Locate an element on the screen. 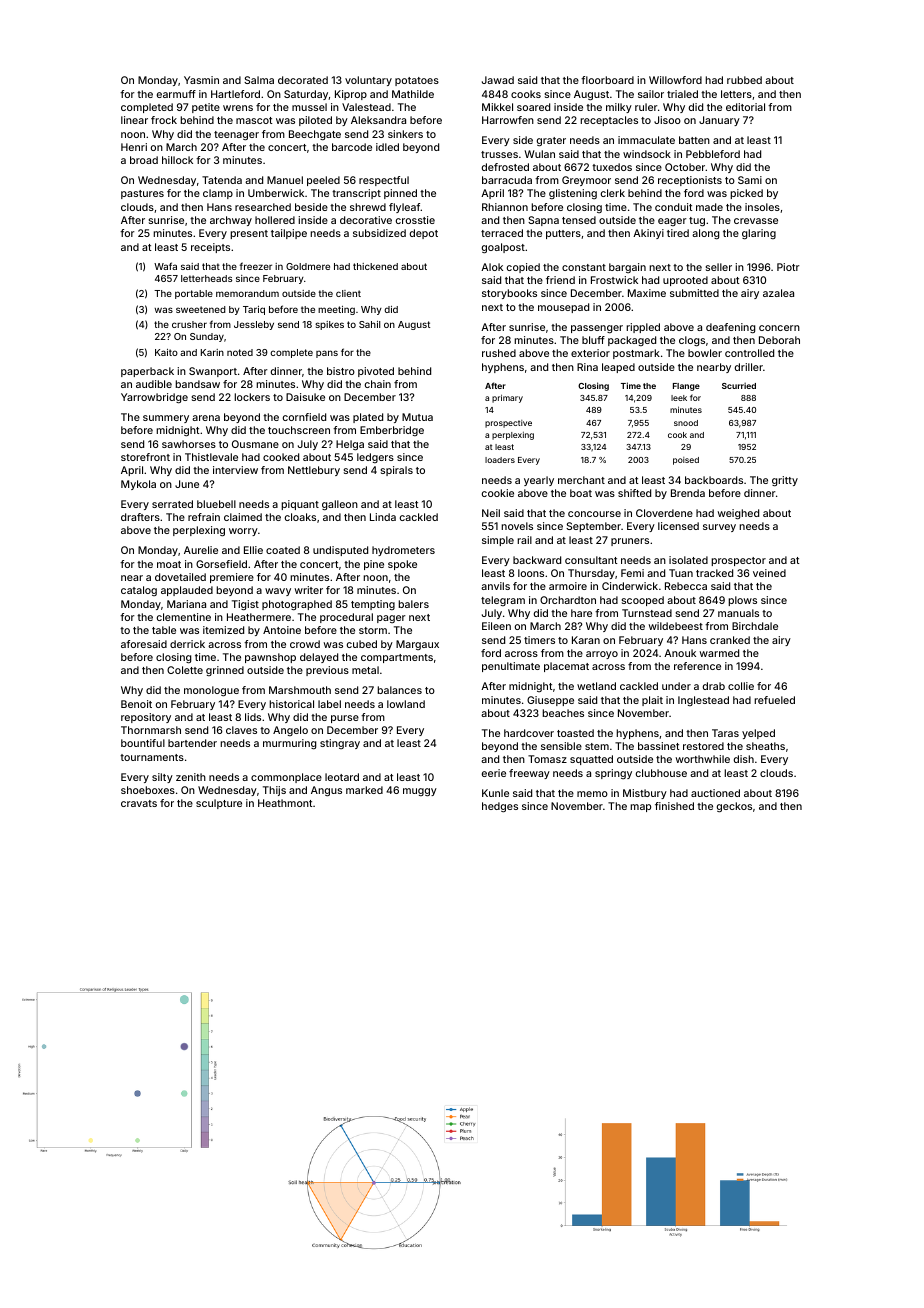 Image resolution: width=924 pixels, height=1308 pixels. Mutua is located at coordinates (417, 417).
